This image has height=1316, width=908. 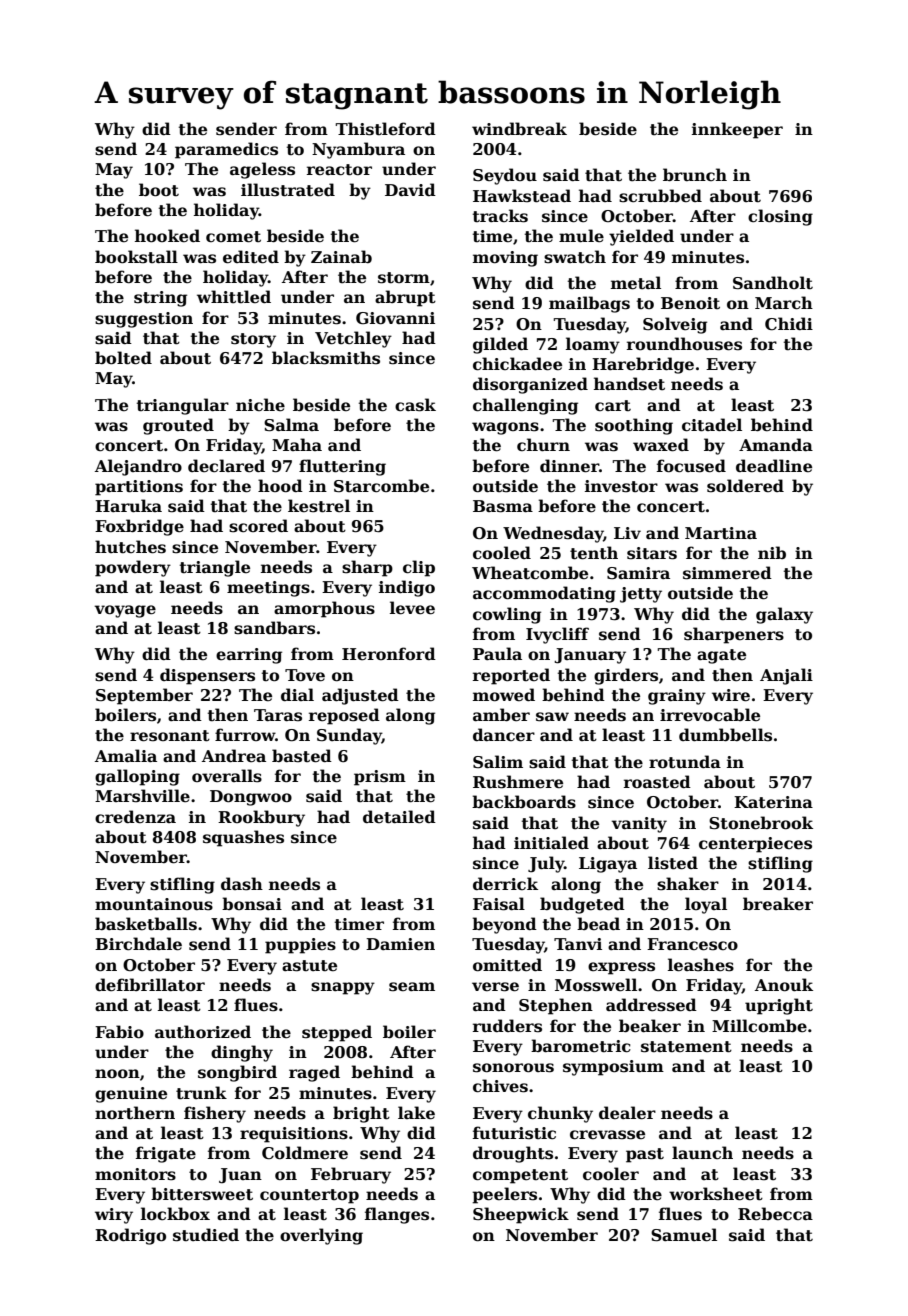 What do you see at coordinates (339, 170) in the image?
I see `reactor` at bounding box center [339, 170].
